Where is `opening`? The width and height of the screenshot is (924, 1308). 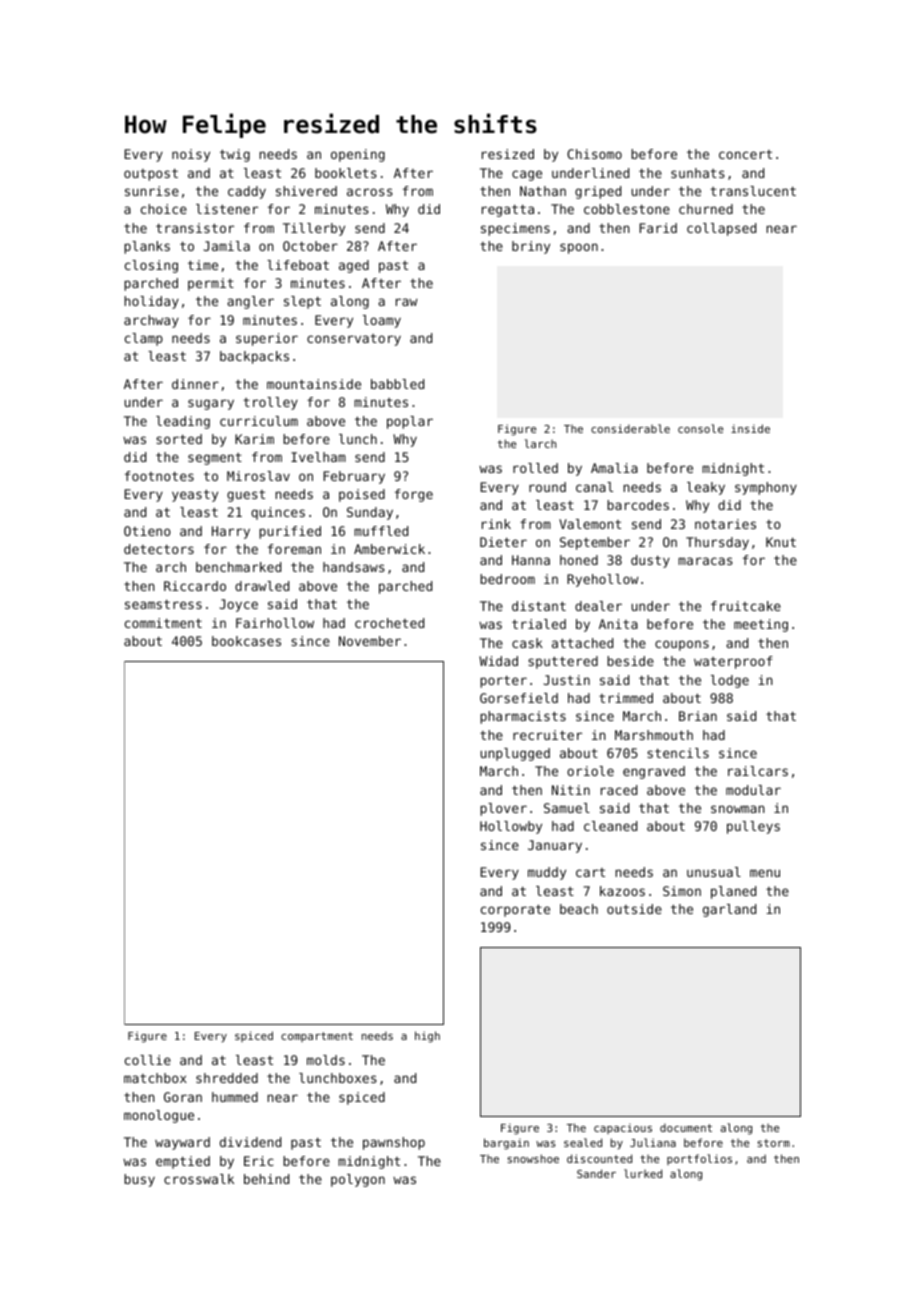 opening is located at coordinates (358, 155).
